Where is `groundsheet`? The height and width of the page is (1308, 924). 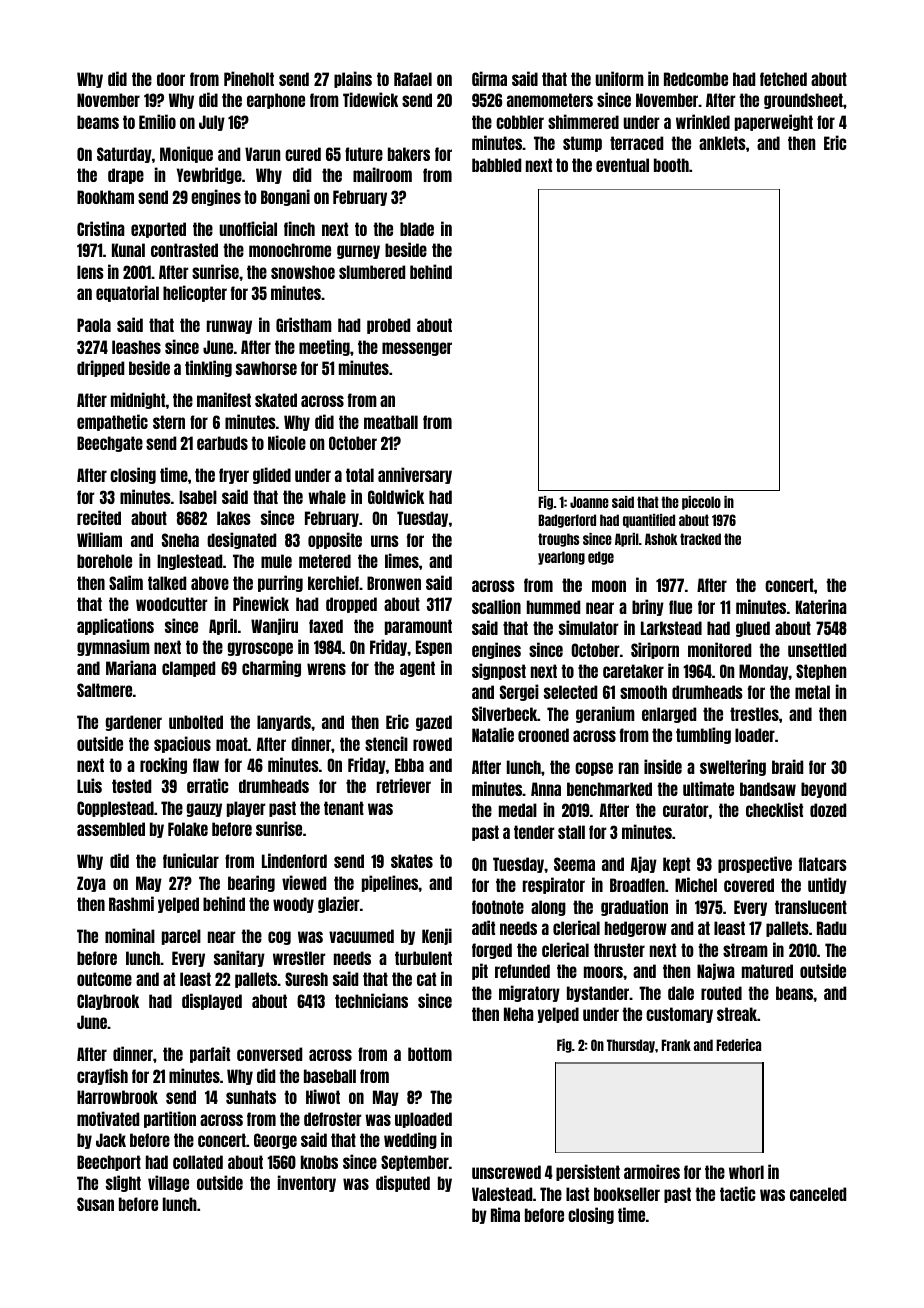
groundsheet is located at coordinates (803, 101).
